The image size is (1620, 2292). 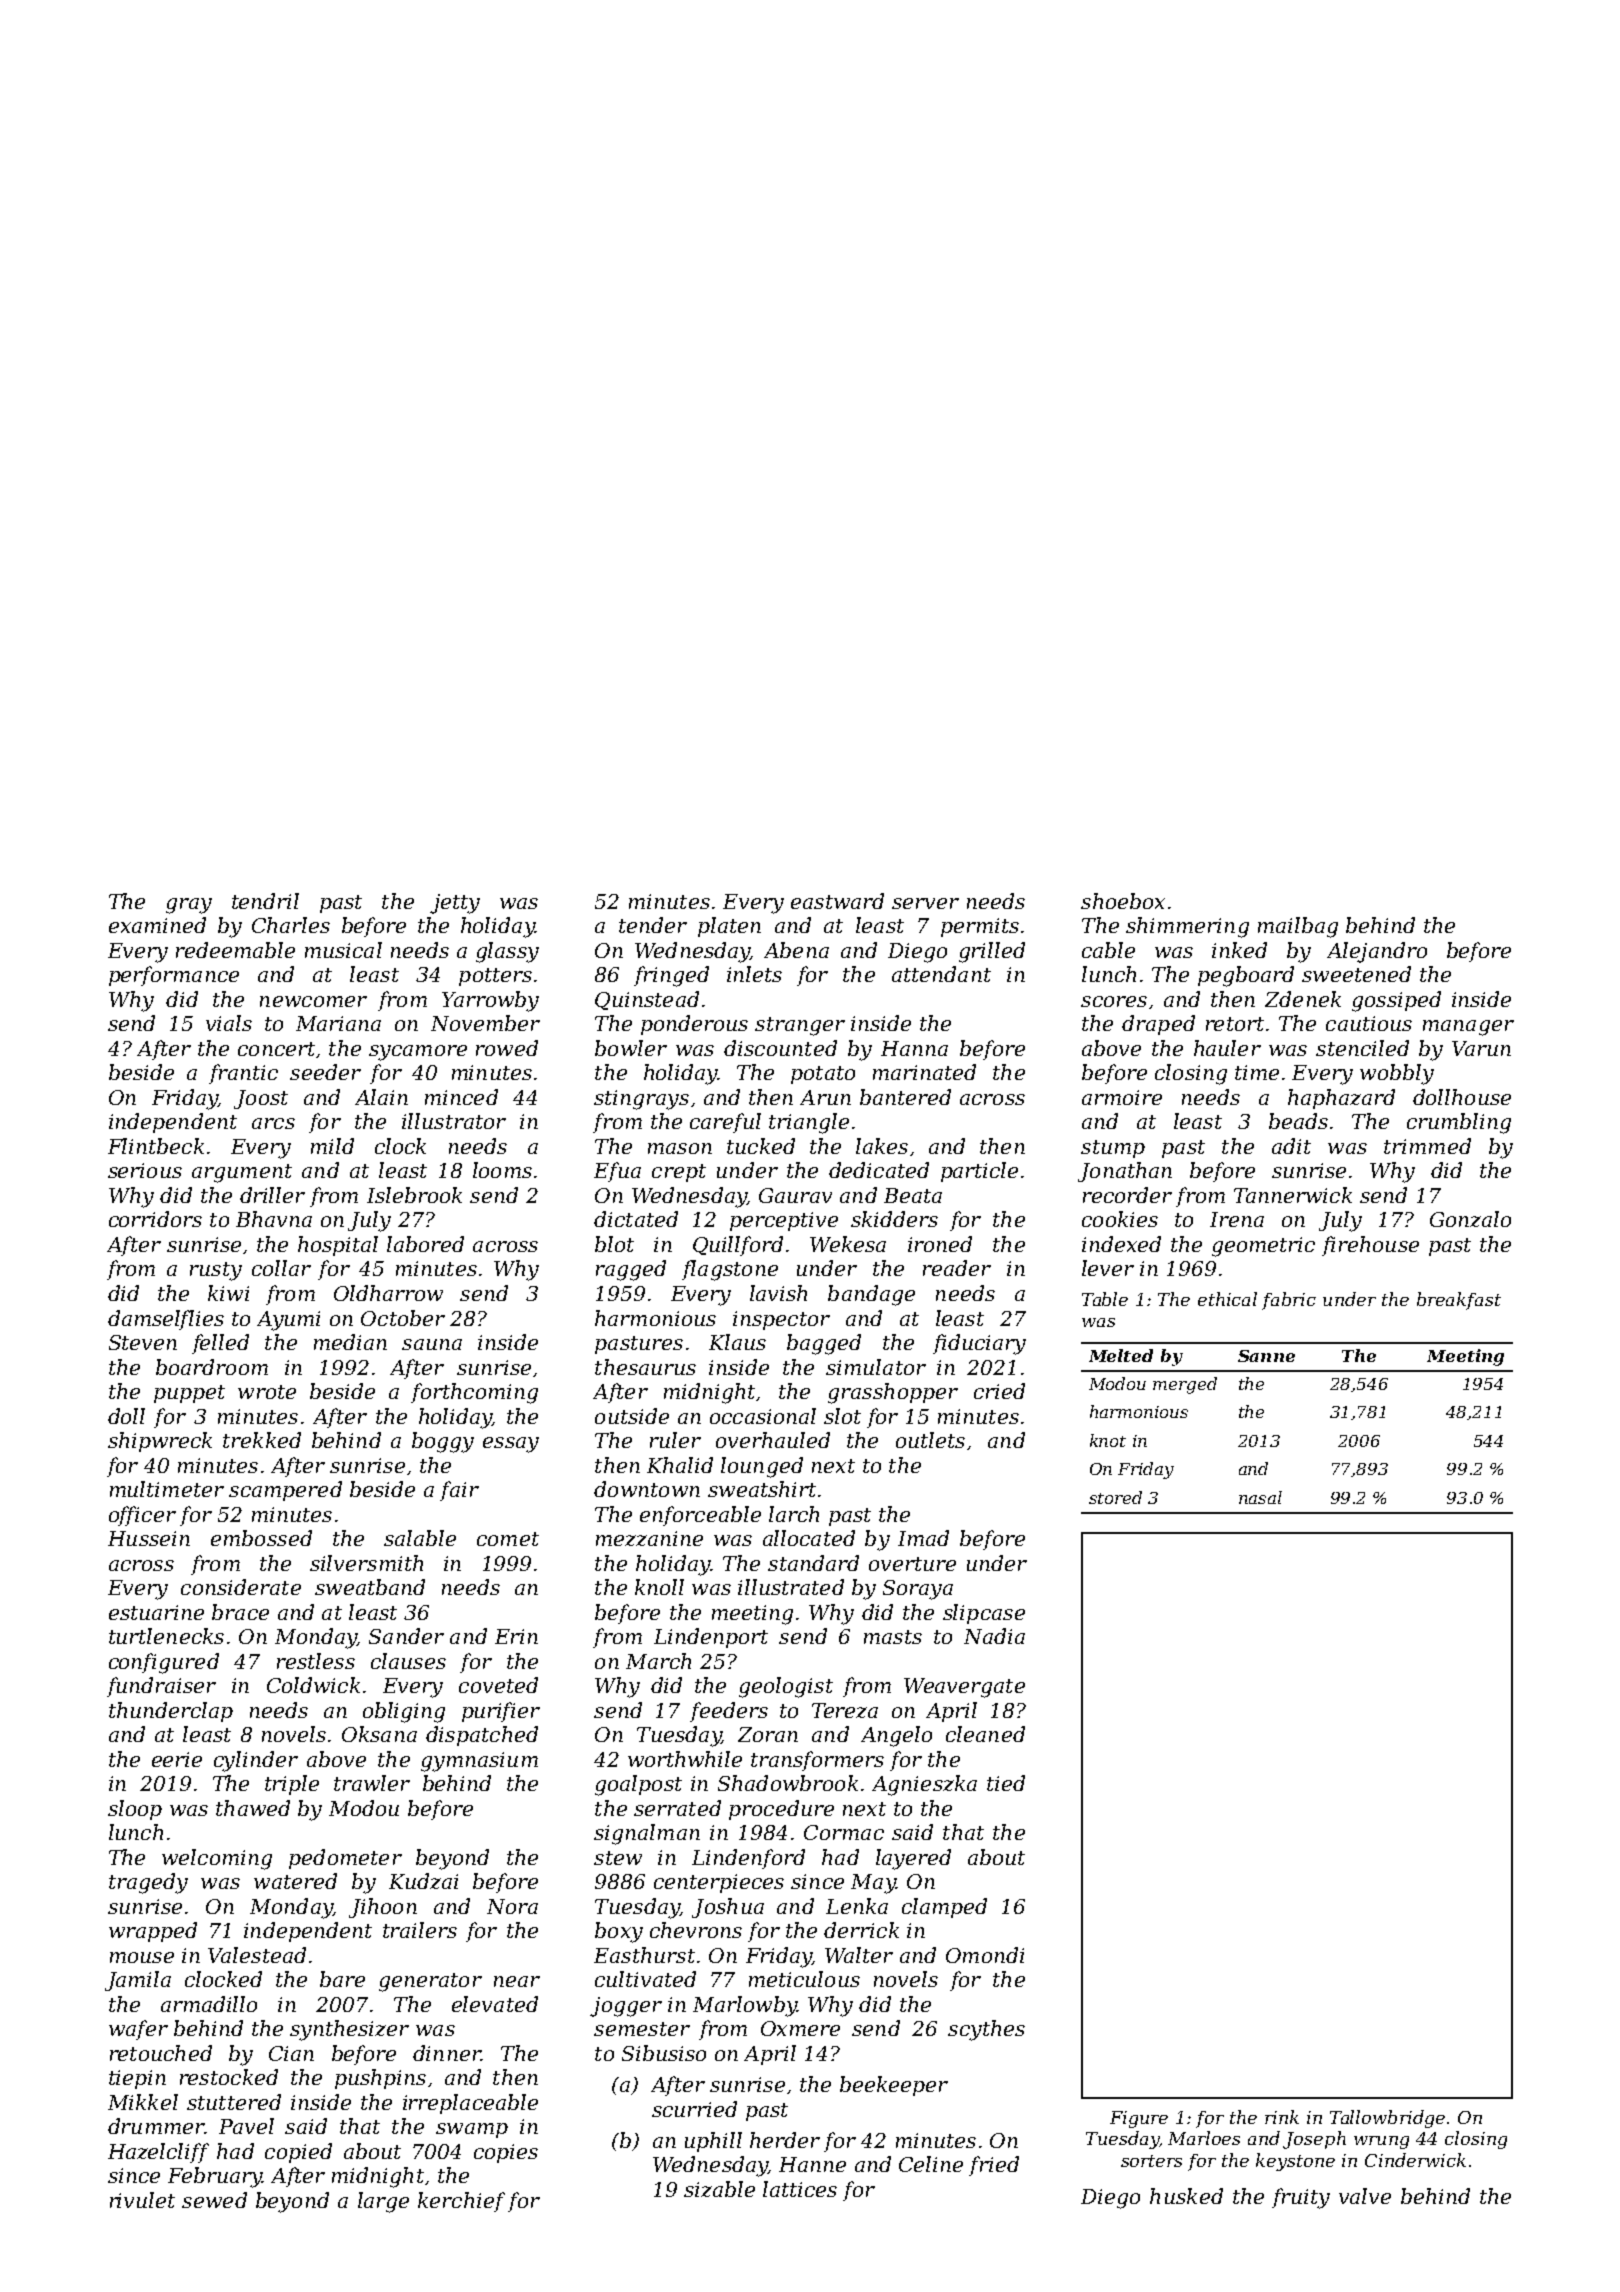 What do you see at coordinates (913, 1195) in the screenshot?
I see `Beata` at bounding box center [913, 1195].
